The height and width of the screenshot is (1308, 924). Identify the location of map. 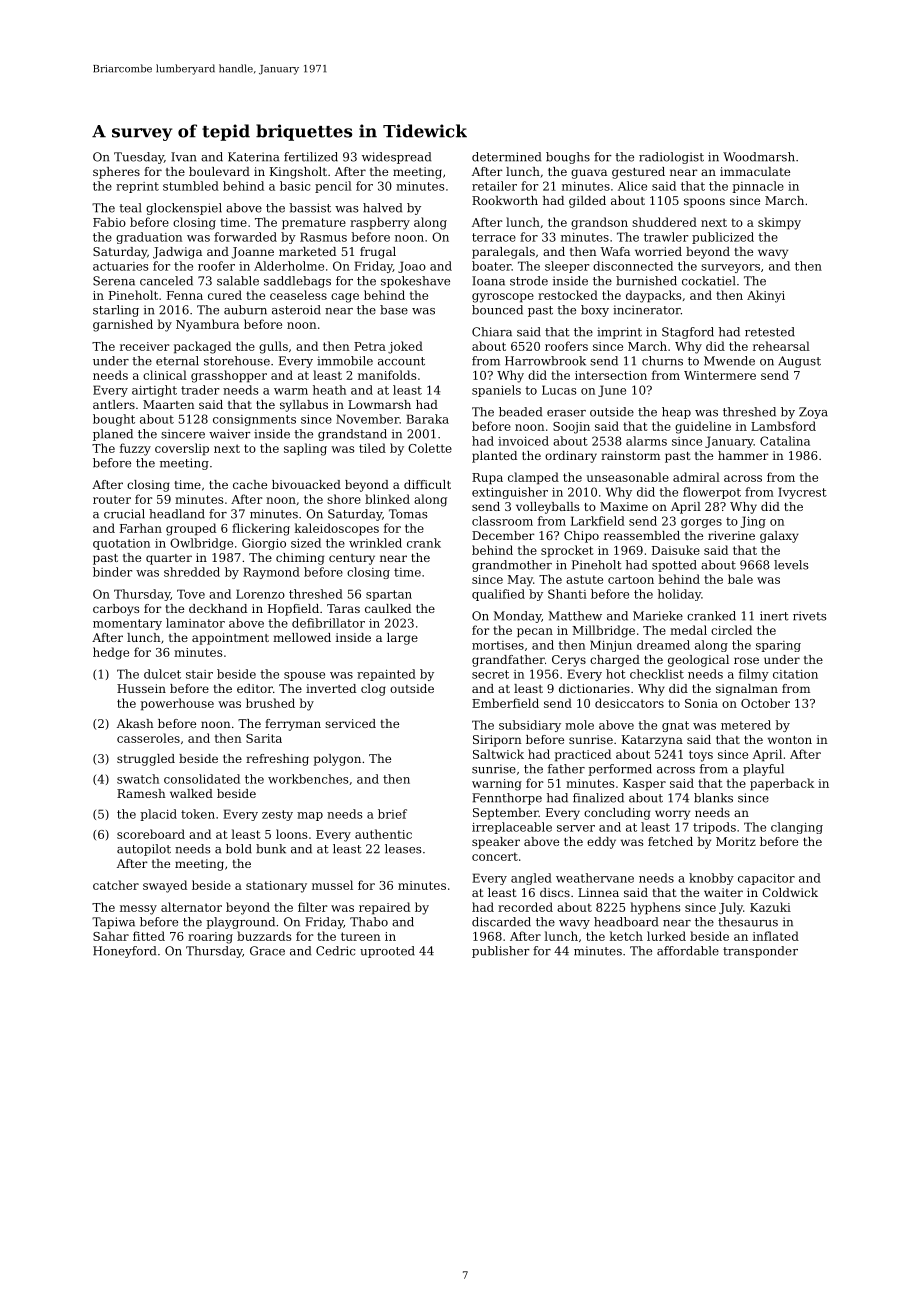
(310, 816).
